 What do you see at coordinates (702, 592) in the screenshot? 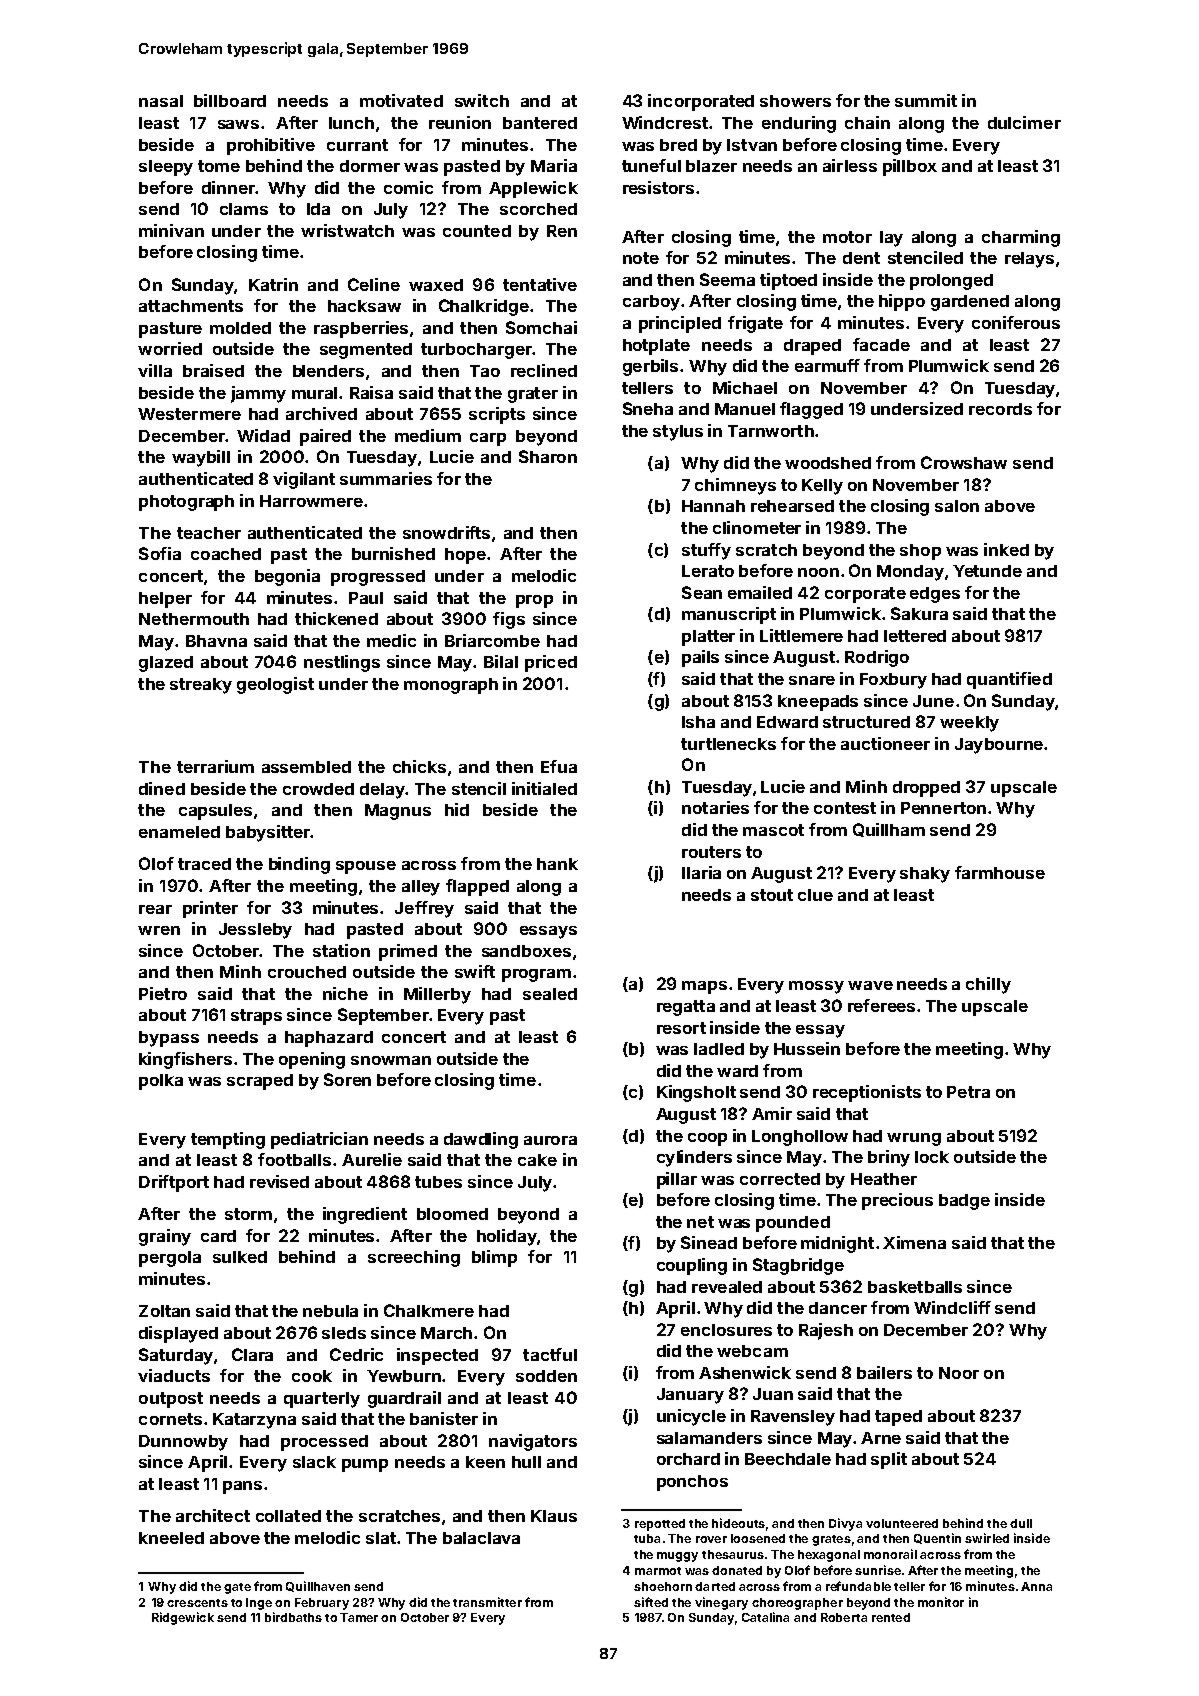
I see `Sean` at bounding box center [702, 592].
